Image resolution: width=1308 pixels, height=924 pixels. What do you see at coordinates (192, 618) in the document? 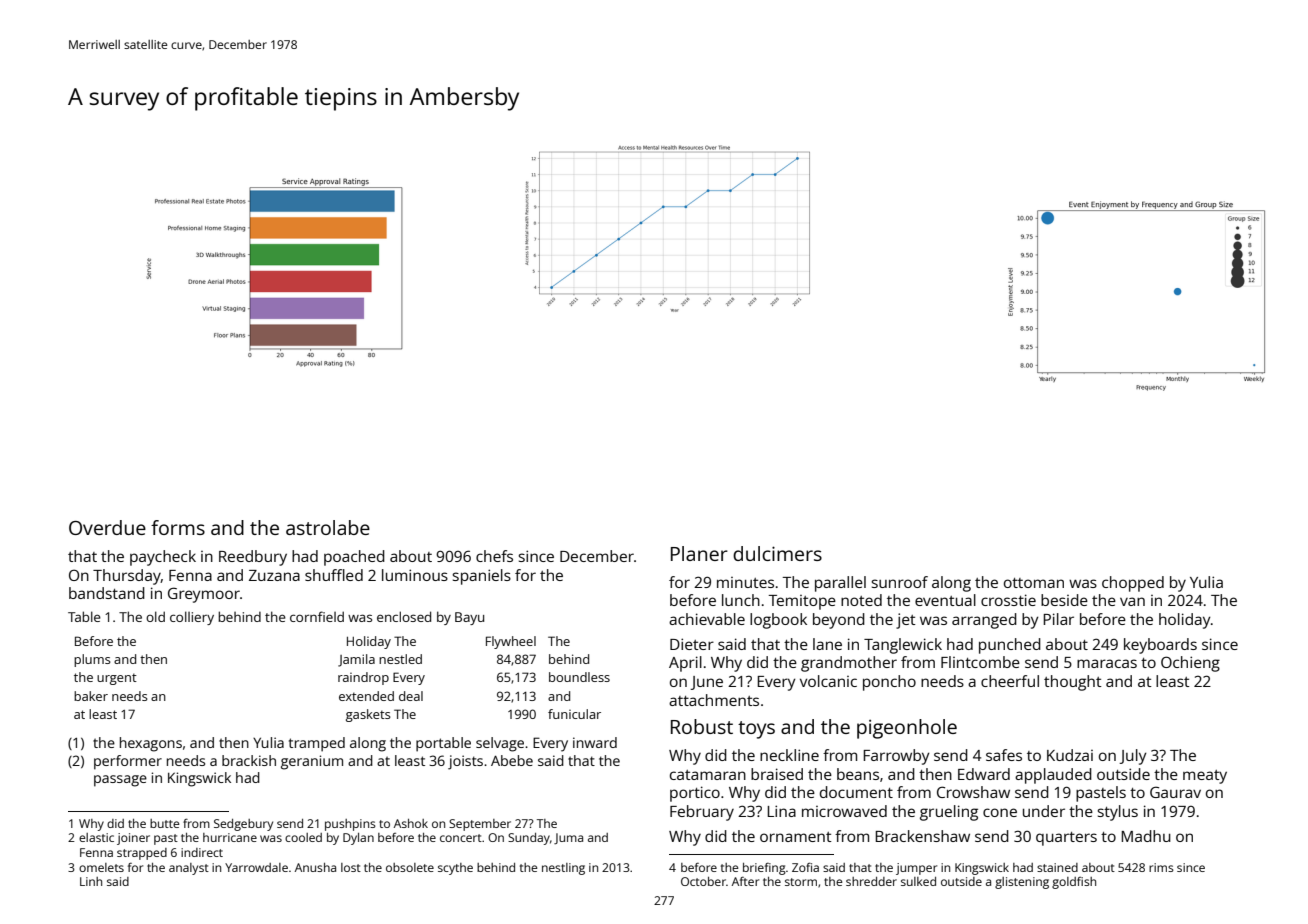
I see `colliery` at bounding box center [192, 618].
